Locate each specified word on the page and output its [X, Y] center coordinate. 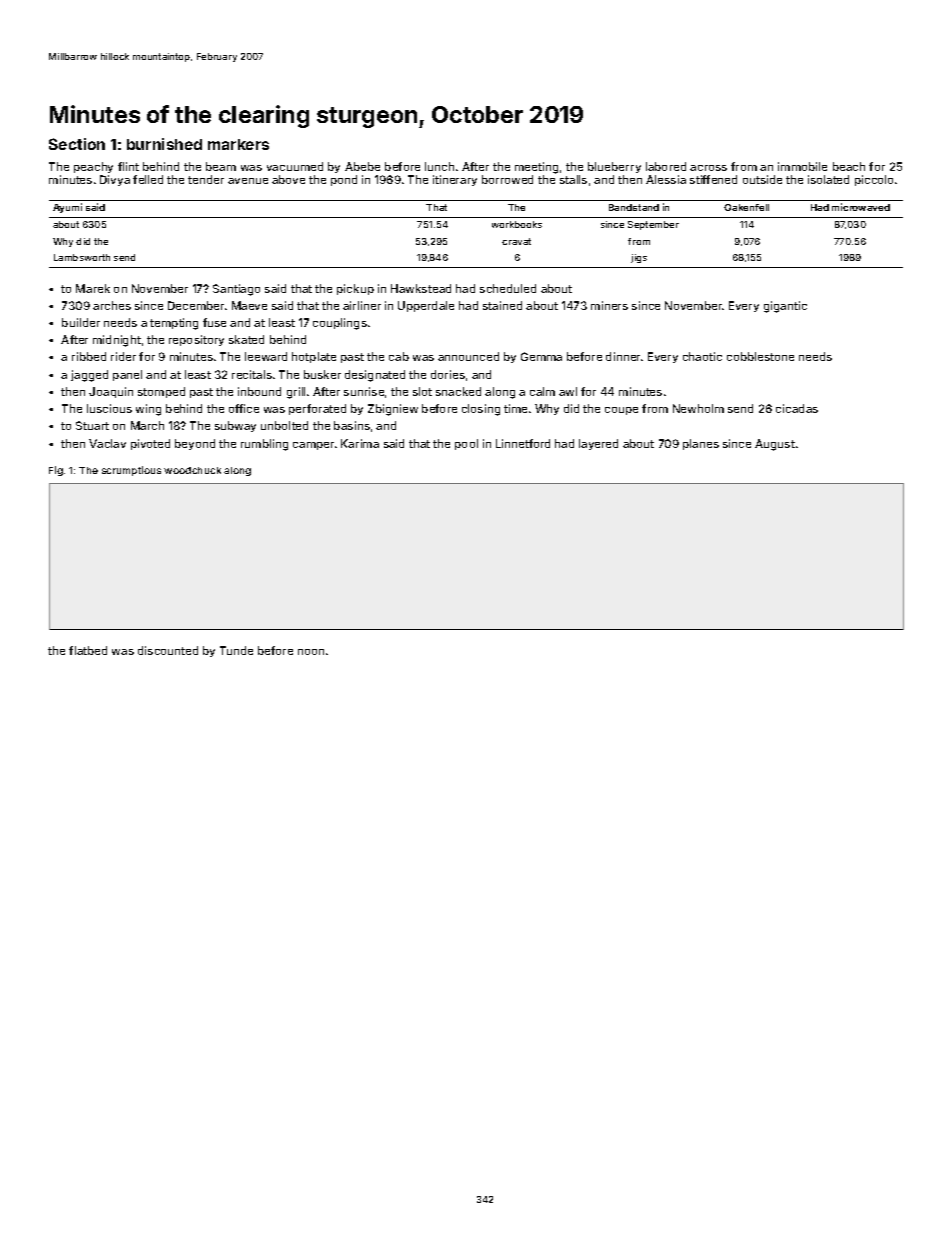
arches [112, 305]
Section [77, 144]
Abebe [362, 166]
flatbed [88, 650]
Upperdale [426, 306]
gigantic [785, 307]
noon [311, 652]
